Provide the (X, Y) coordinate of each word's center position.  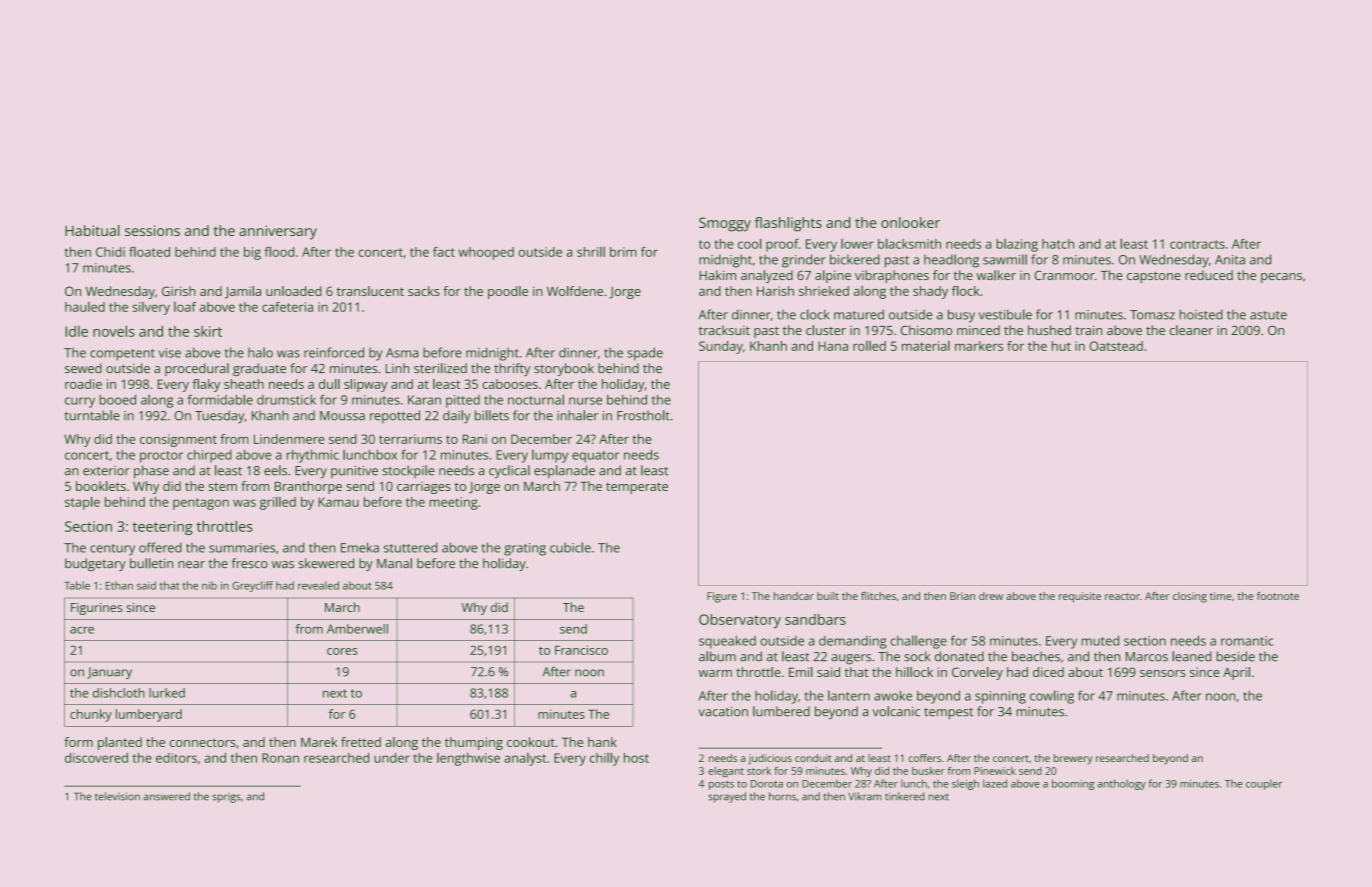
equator (595, 457)
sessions (152, 230)
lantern (849, 695)
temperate (637, 488)
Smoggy (725, 224)
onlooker (910, 222)
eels (275, 470)
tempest (948, 713)
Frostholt (643, 415)
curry (80, 402)
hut (1061, 346)
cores (342, 651)
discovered (96, 758)
